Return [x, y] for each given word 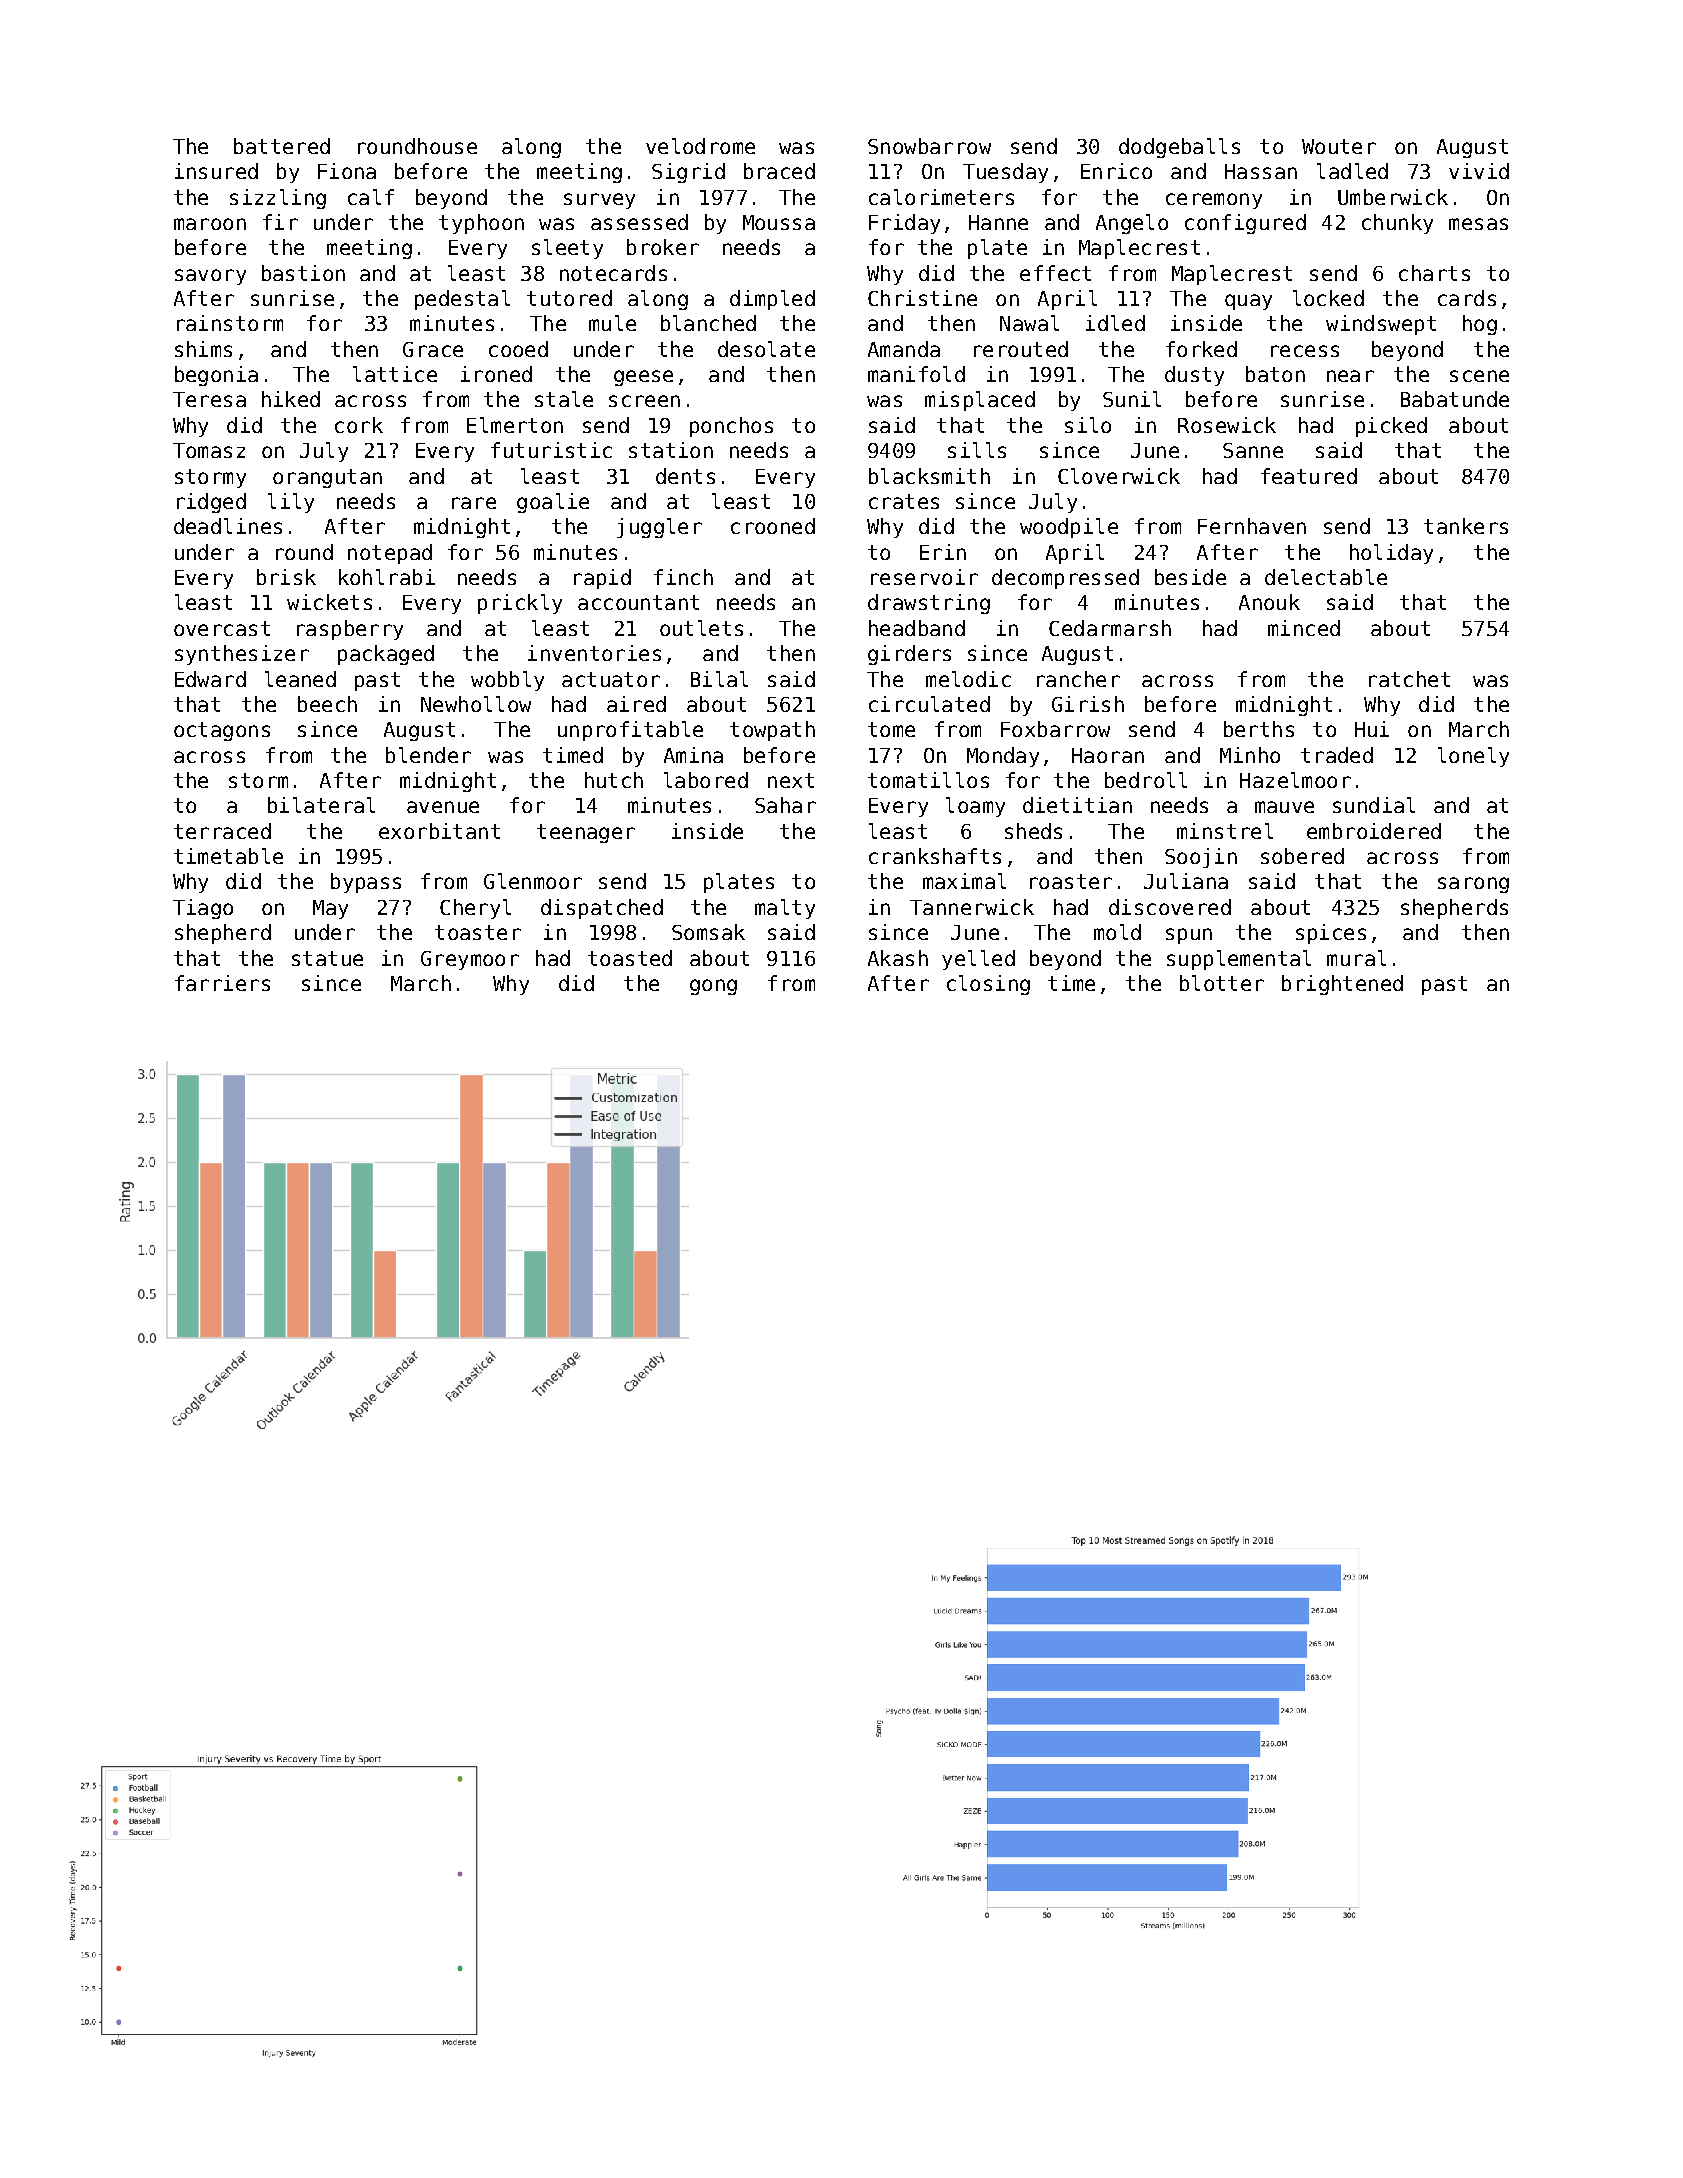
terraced [222, 831]
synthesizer [242, 655]
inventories [594, 653]
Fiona [347, 171]
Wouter [1339, 146]
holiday [1391, 554]
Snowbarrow [929, 146]
